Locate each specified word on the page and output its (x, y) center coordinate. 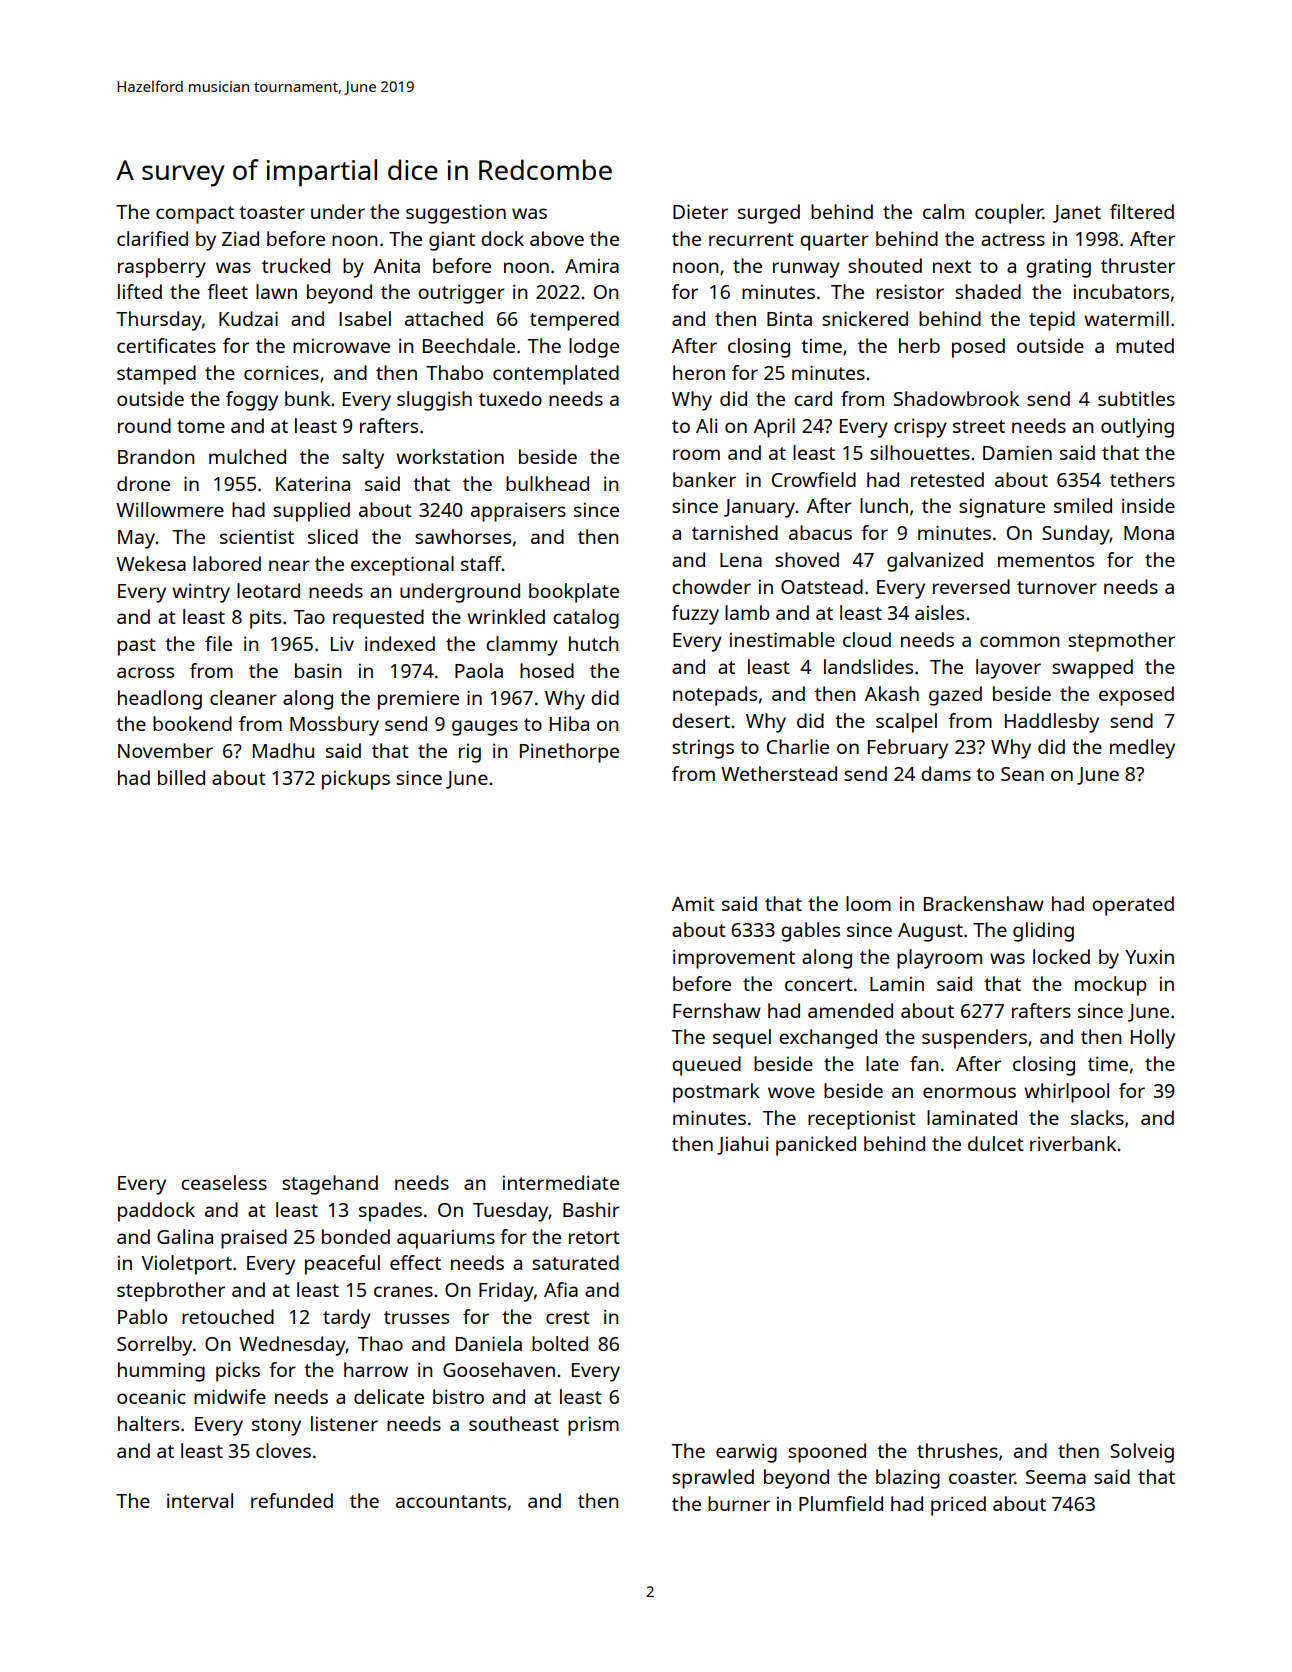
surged (769, 214)
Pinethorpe (569, 753)
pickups (356, 780)
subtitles (1136, 398)
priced (958, 1506)
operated (1133, 906)
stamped (156, 375)
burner (739, 1503)
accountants (451, 1501)
